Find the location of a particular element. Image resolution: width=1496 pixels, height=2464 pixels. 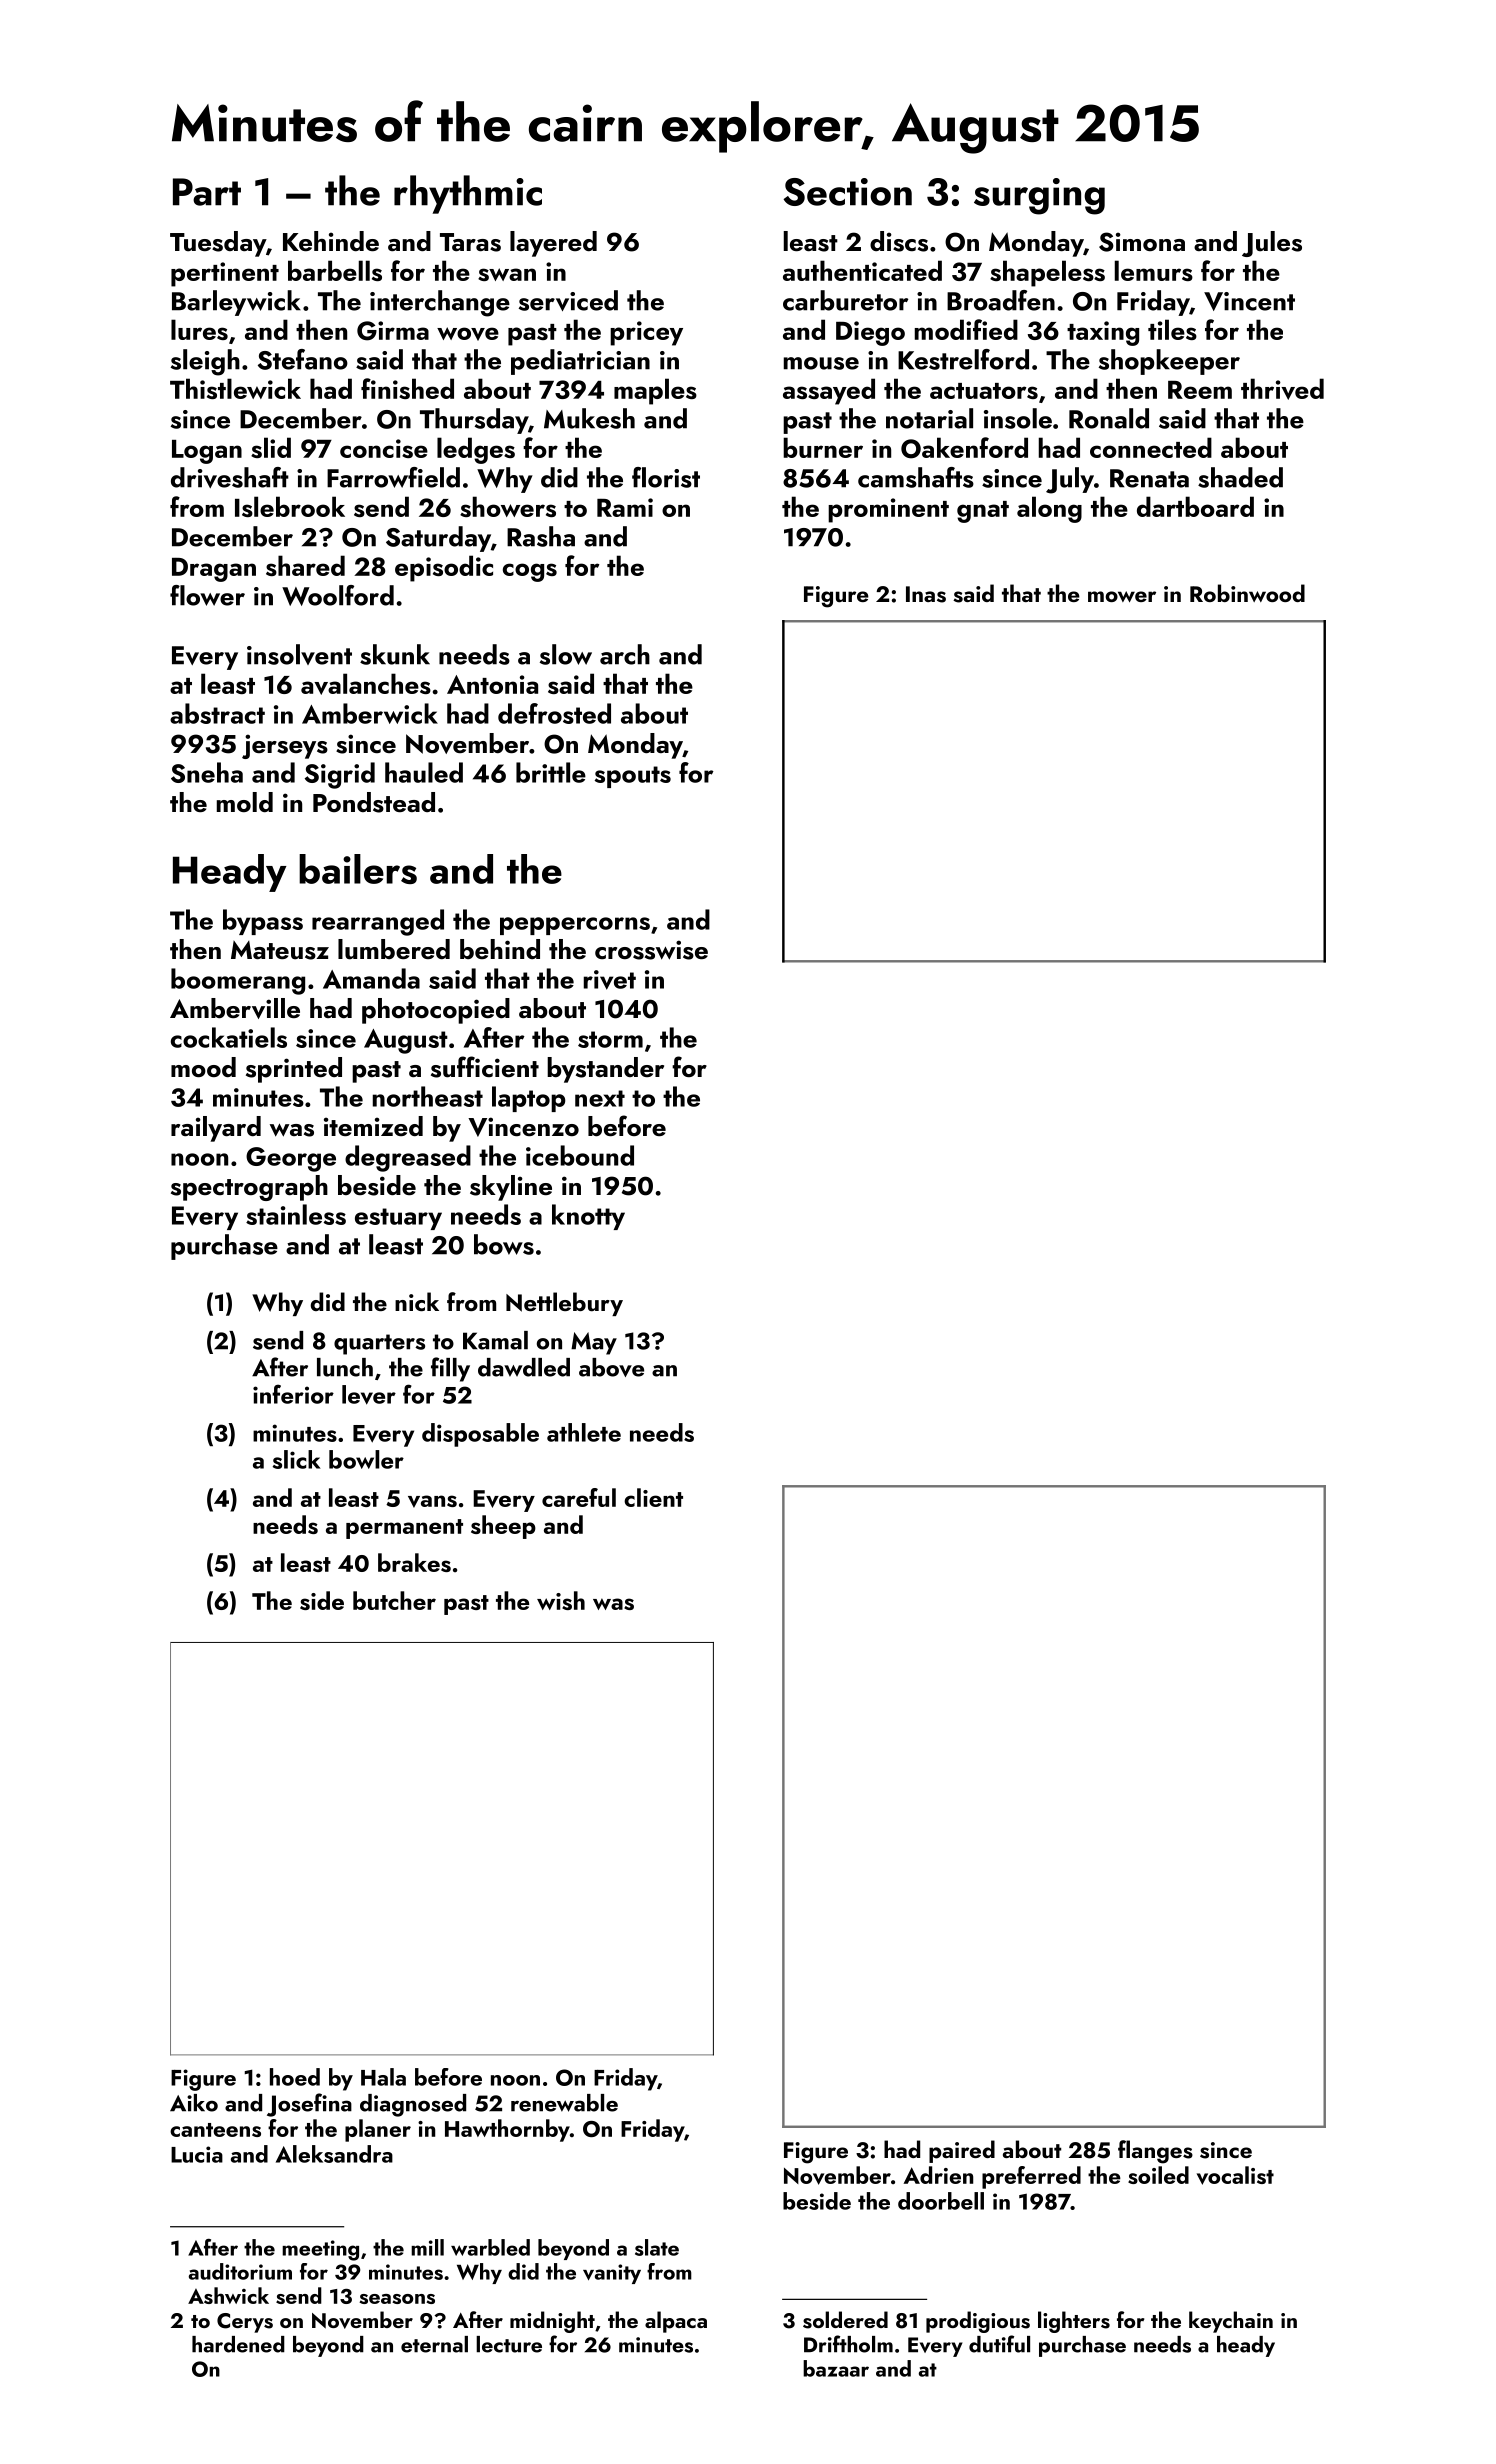

burner is located at coordinates (823, 447).
